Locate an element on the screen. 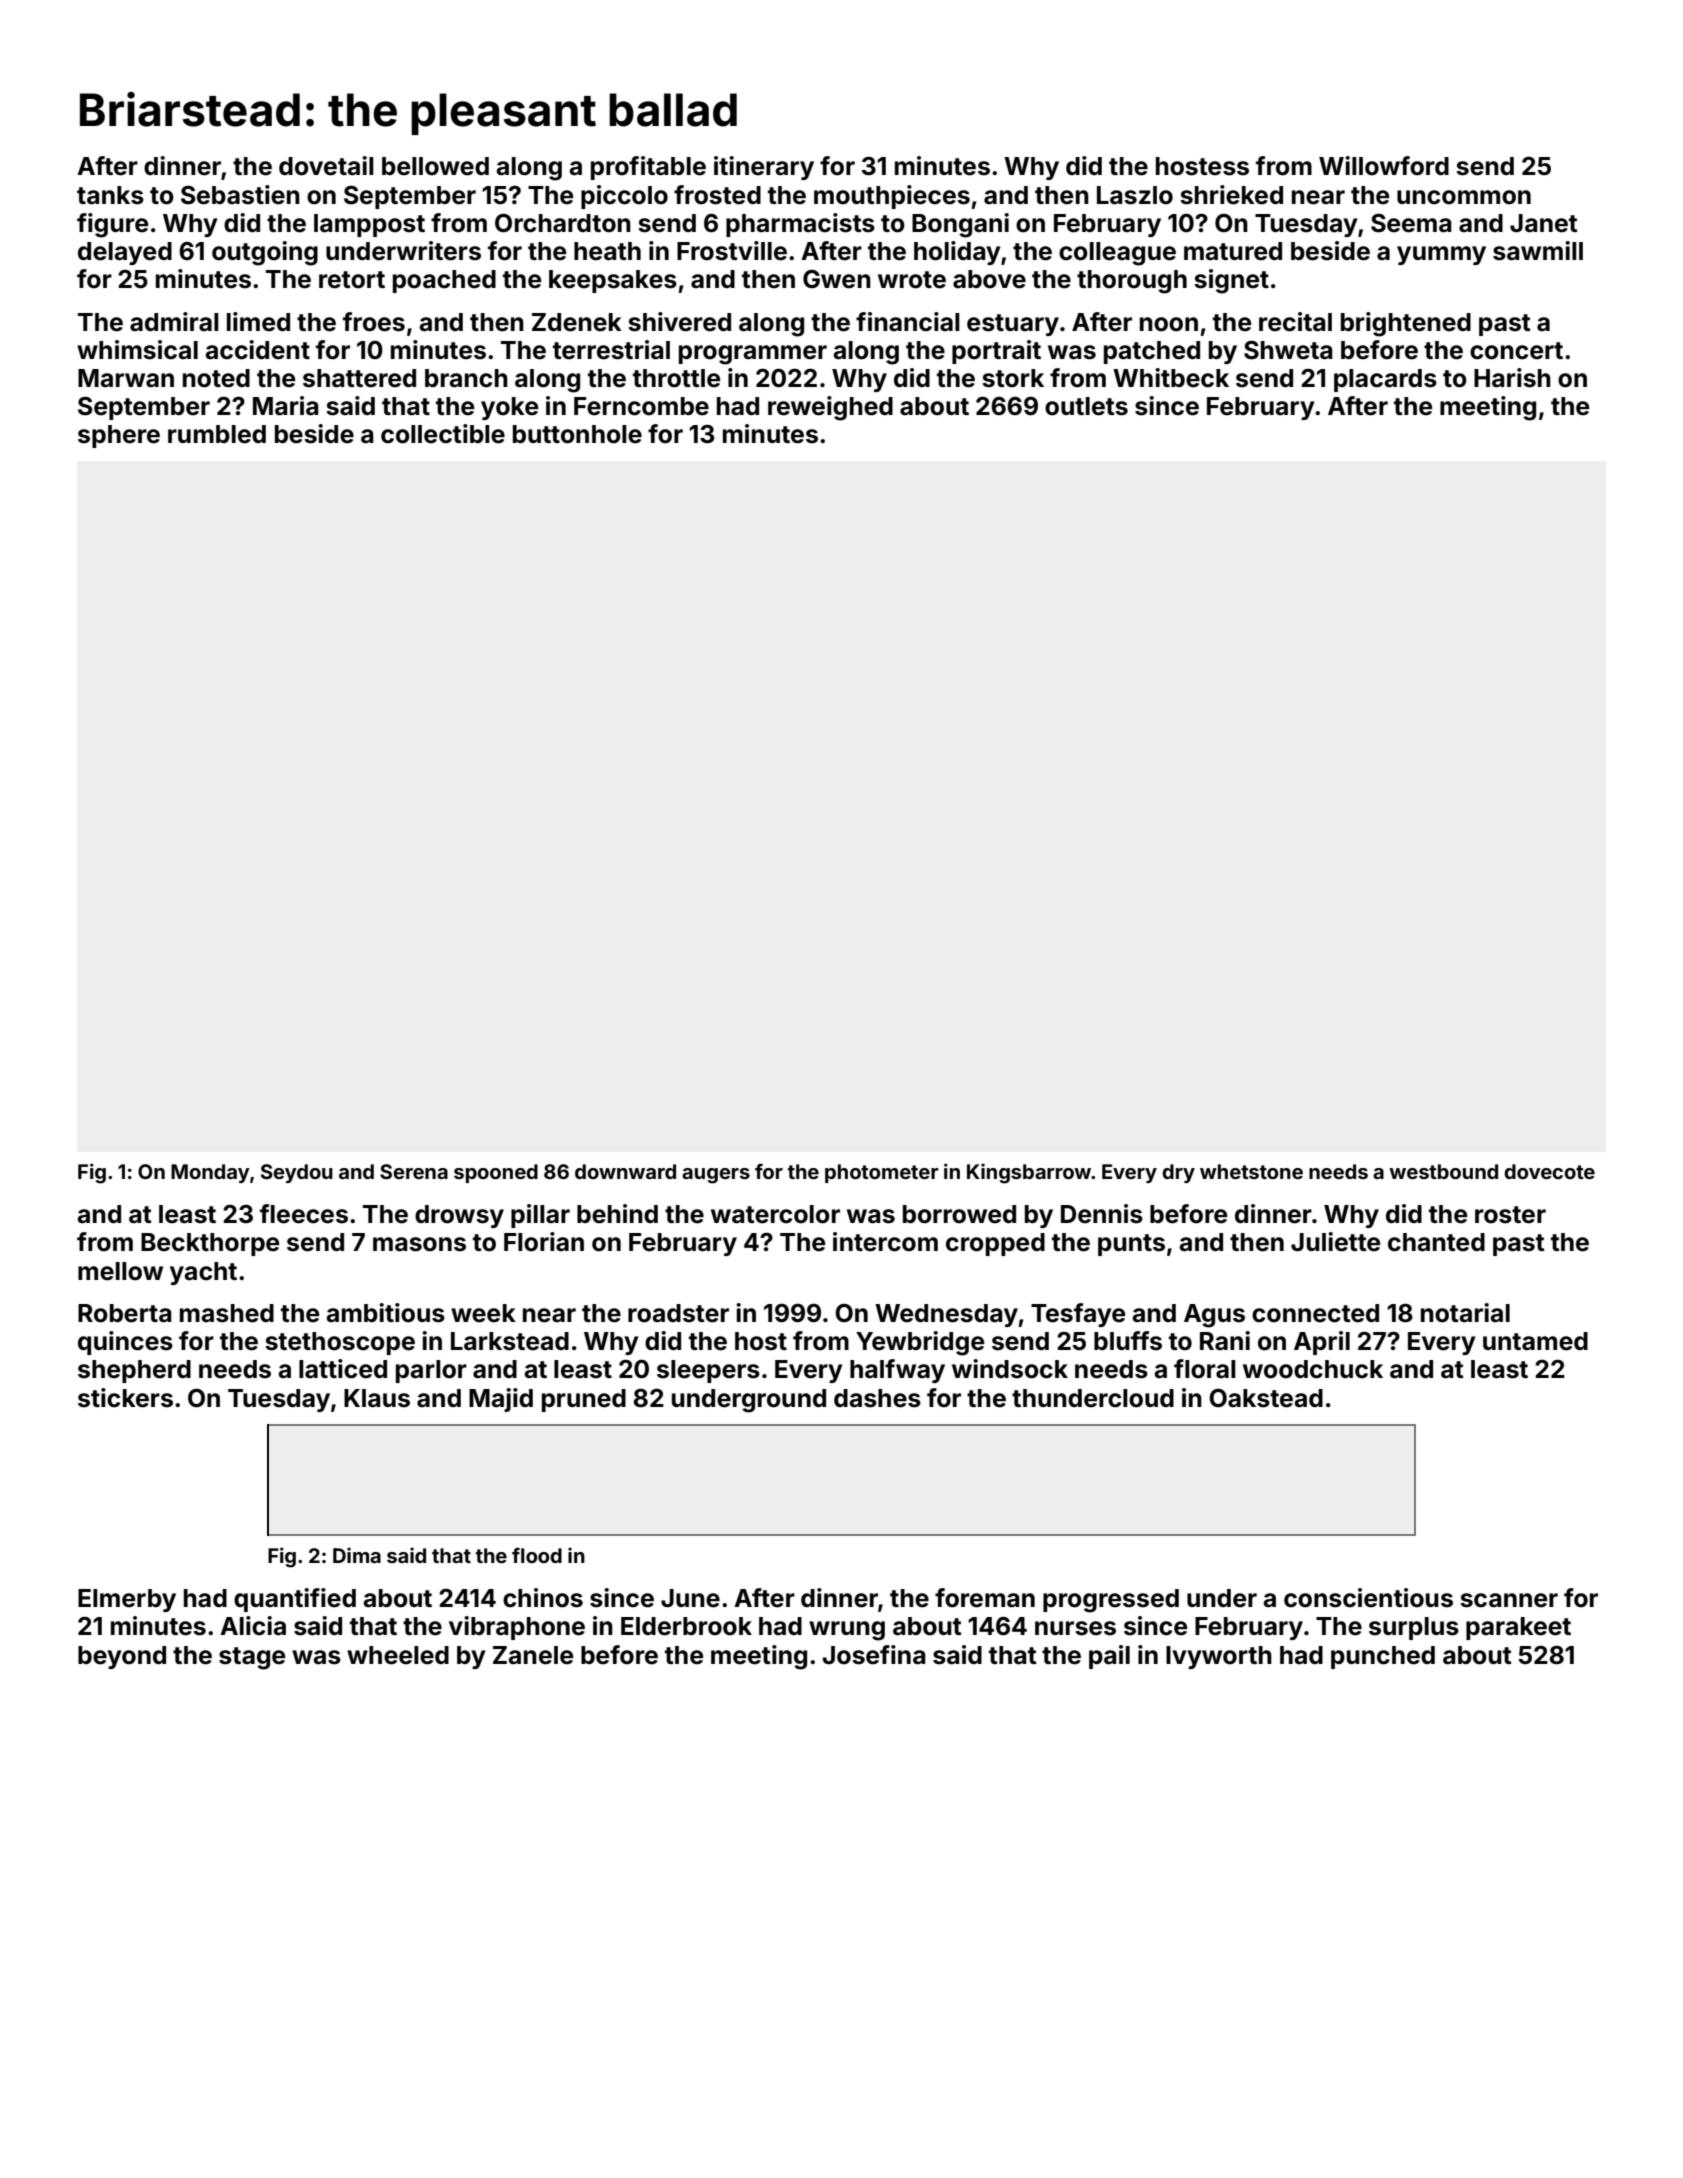  photometer is located at coordinates (881, 1173).
